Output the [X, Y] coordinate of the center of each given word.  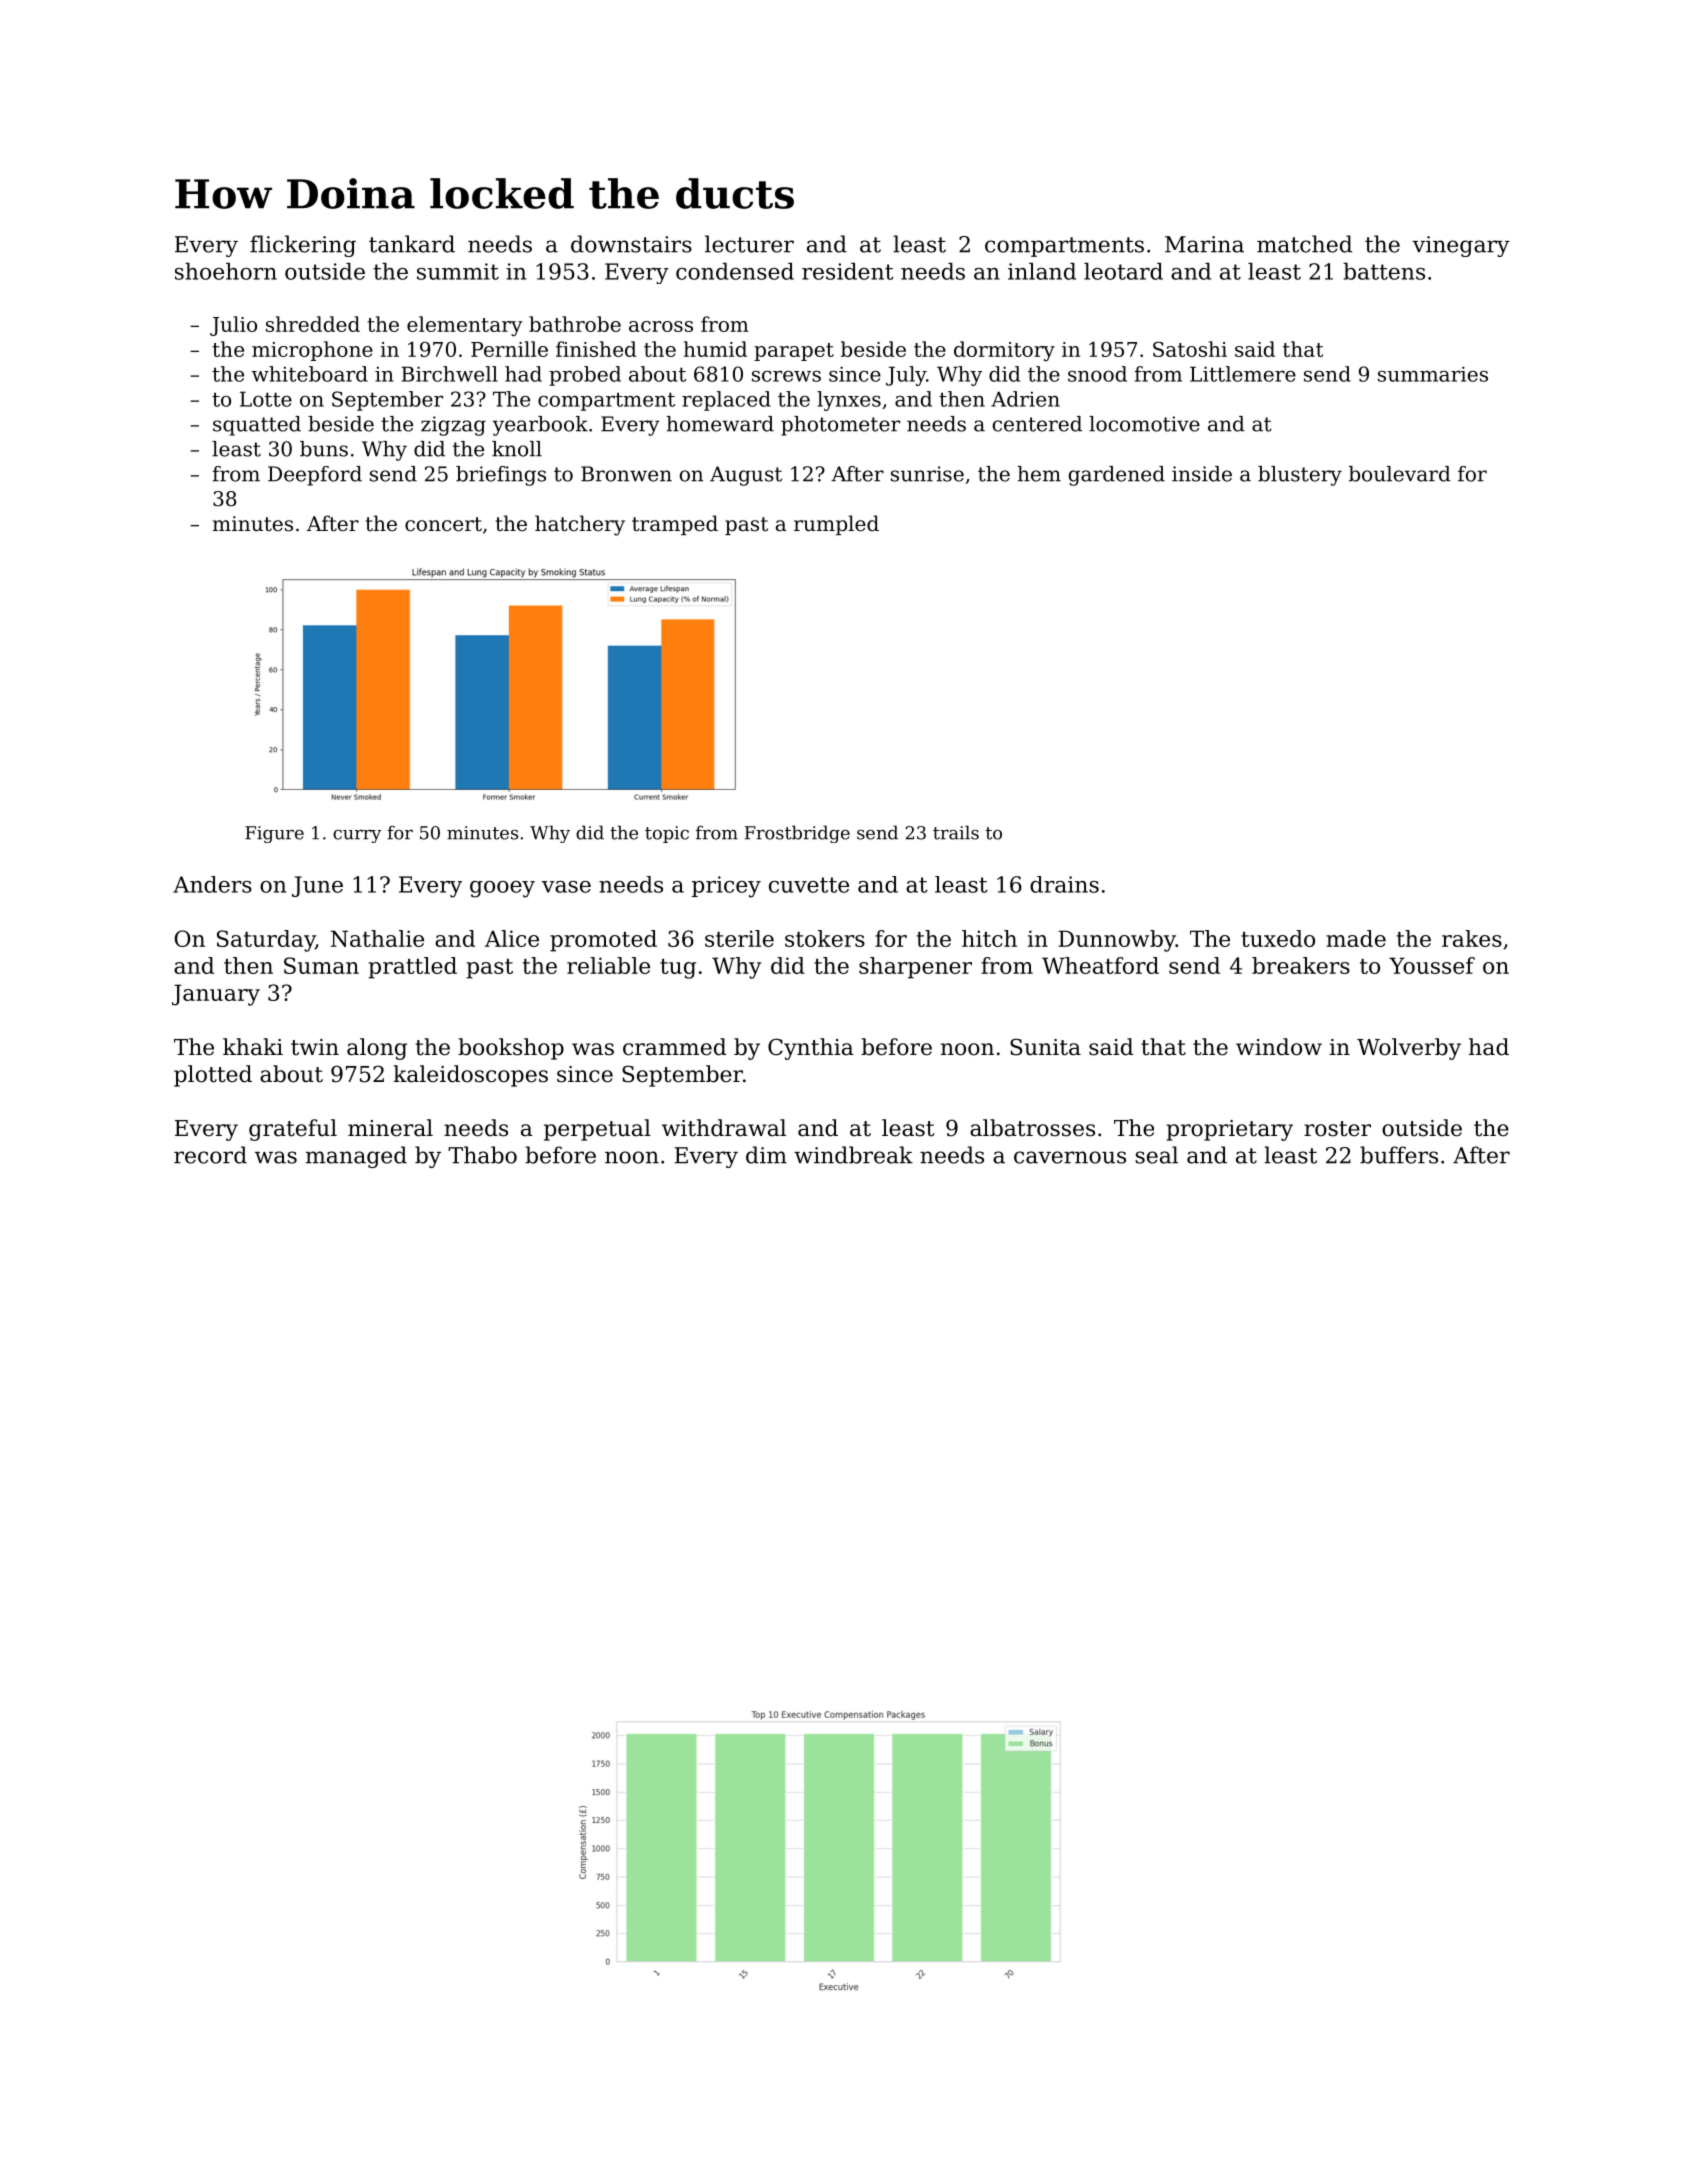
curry [357, 836]
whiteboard [310, 374]
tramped [675, 525]
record [210, 1155]
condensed [735, 271]
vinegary [1461, 246]
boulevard [1400, 474]
